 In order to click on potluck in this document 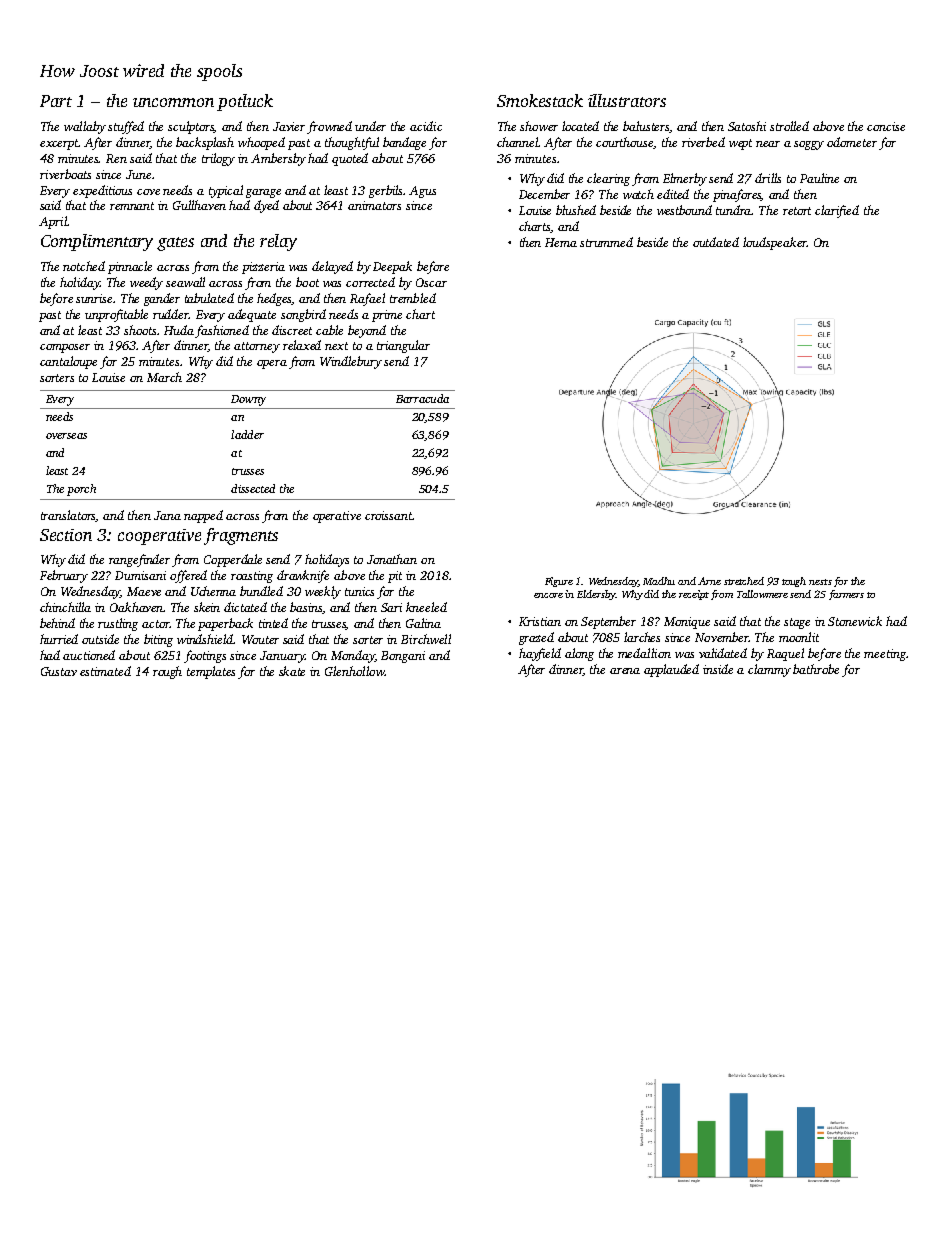, I will do `click(245, 102)`.
